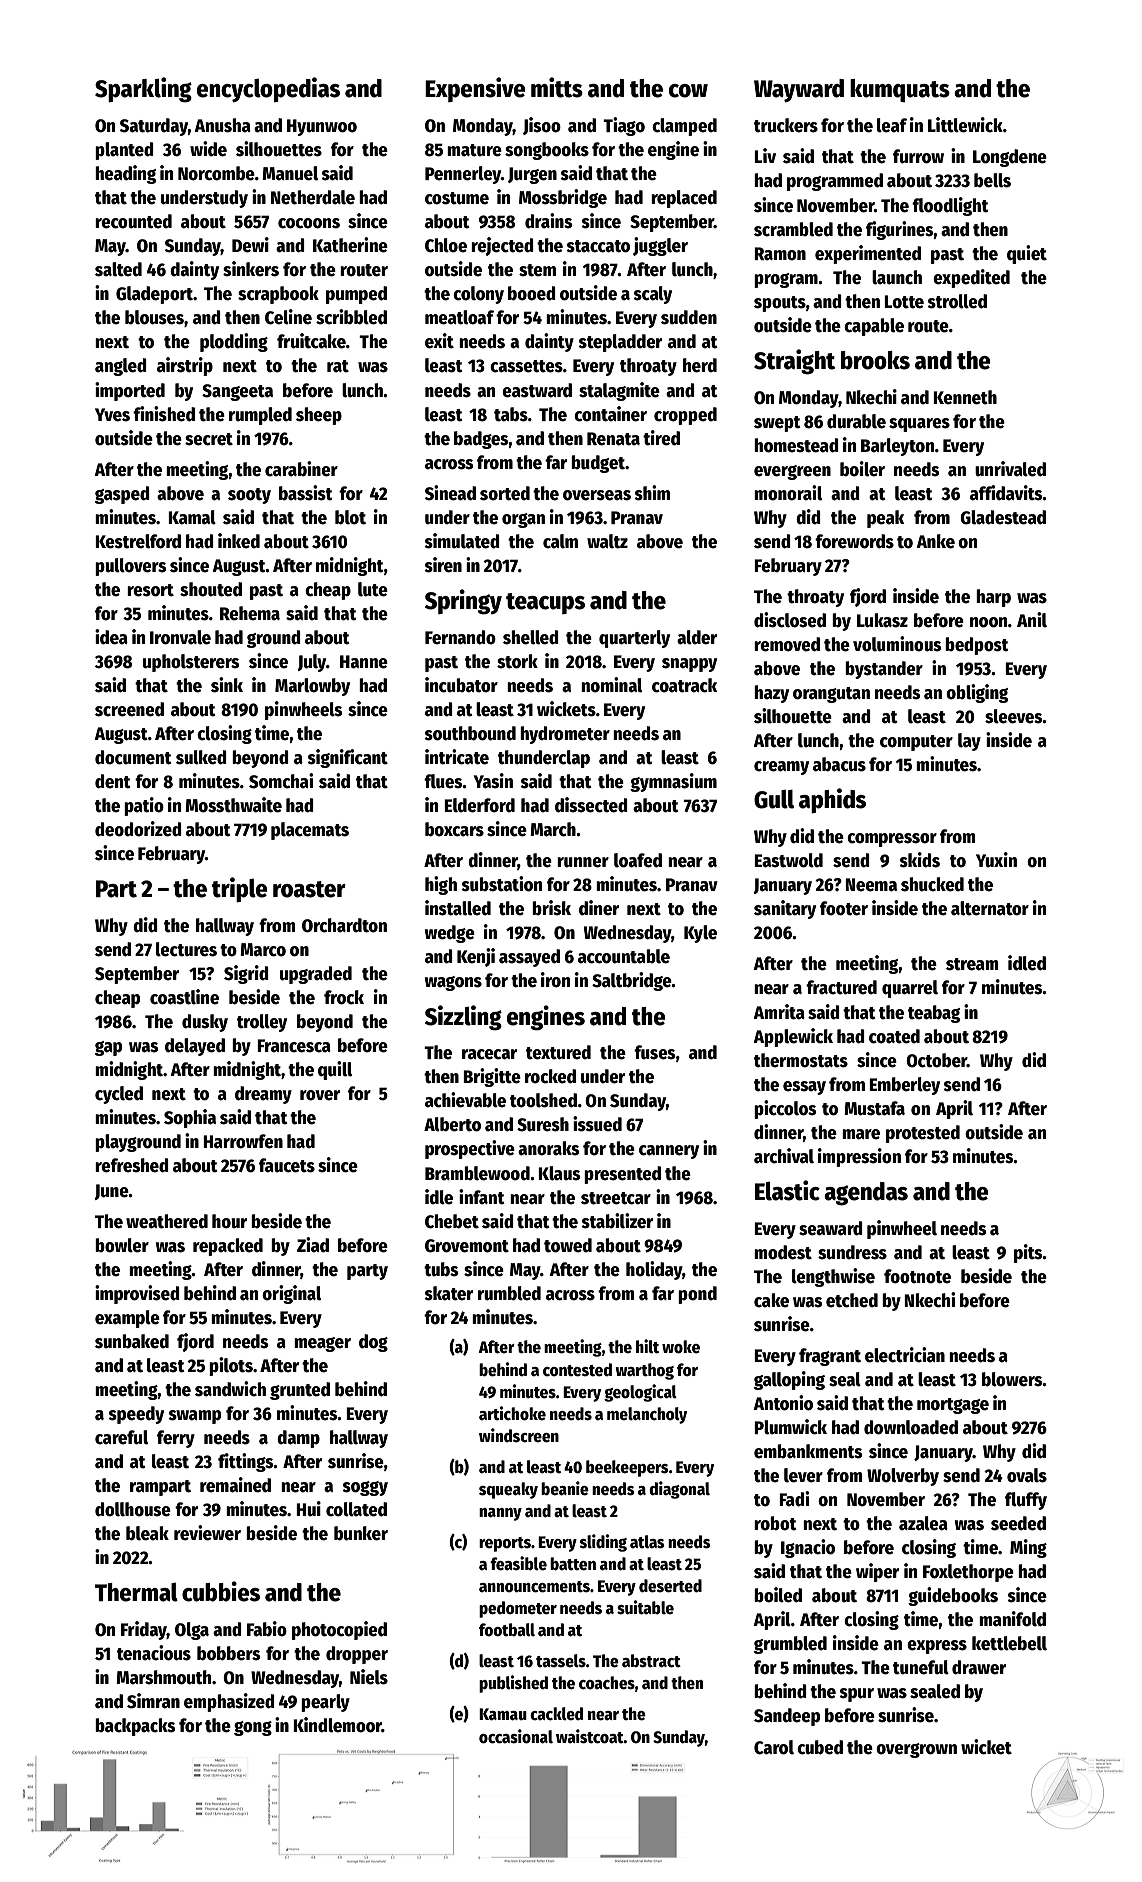 This screenshot has width=1142, height=1882. I want to click on mitts, so click(557, 87).
